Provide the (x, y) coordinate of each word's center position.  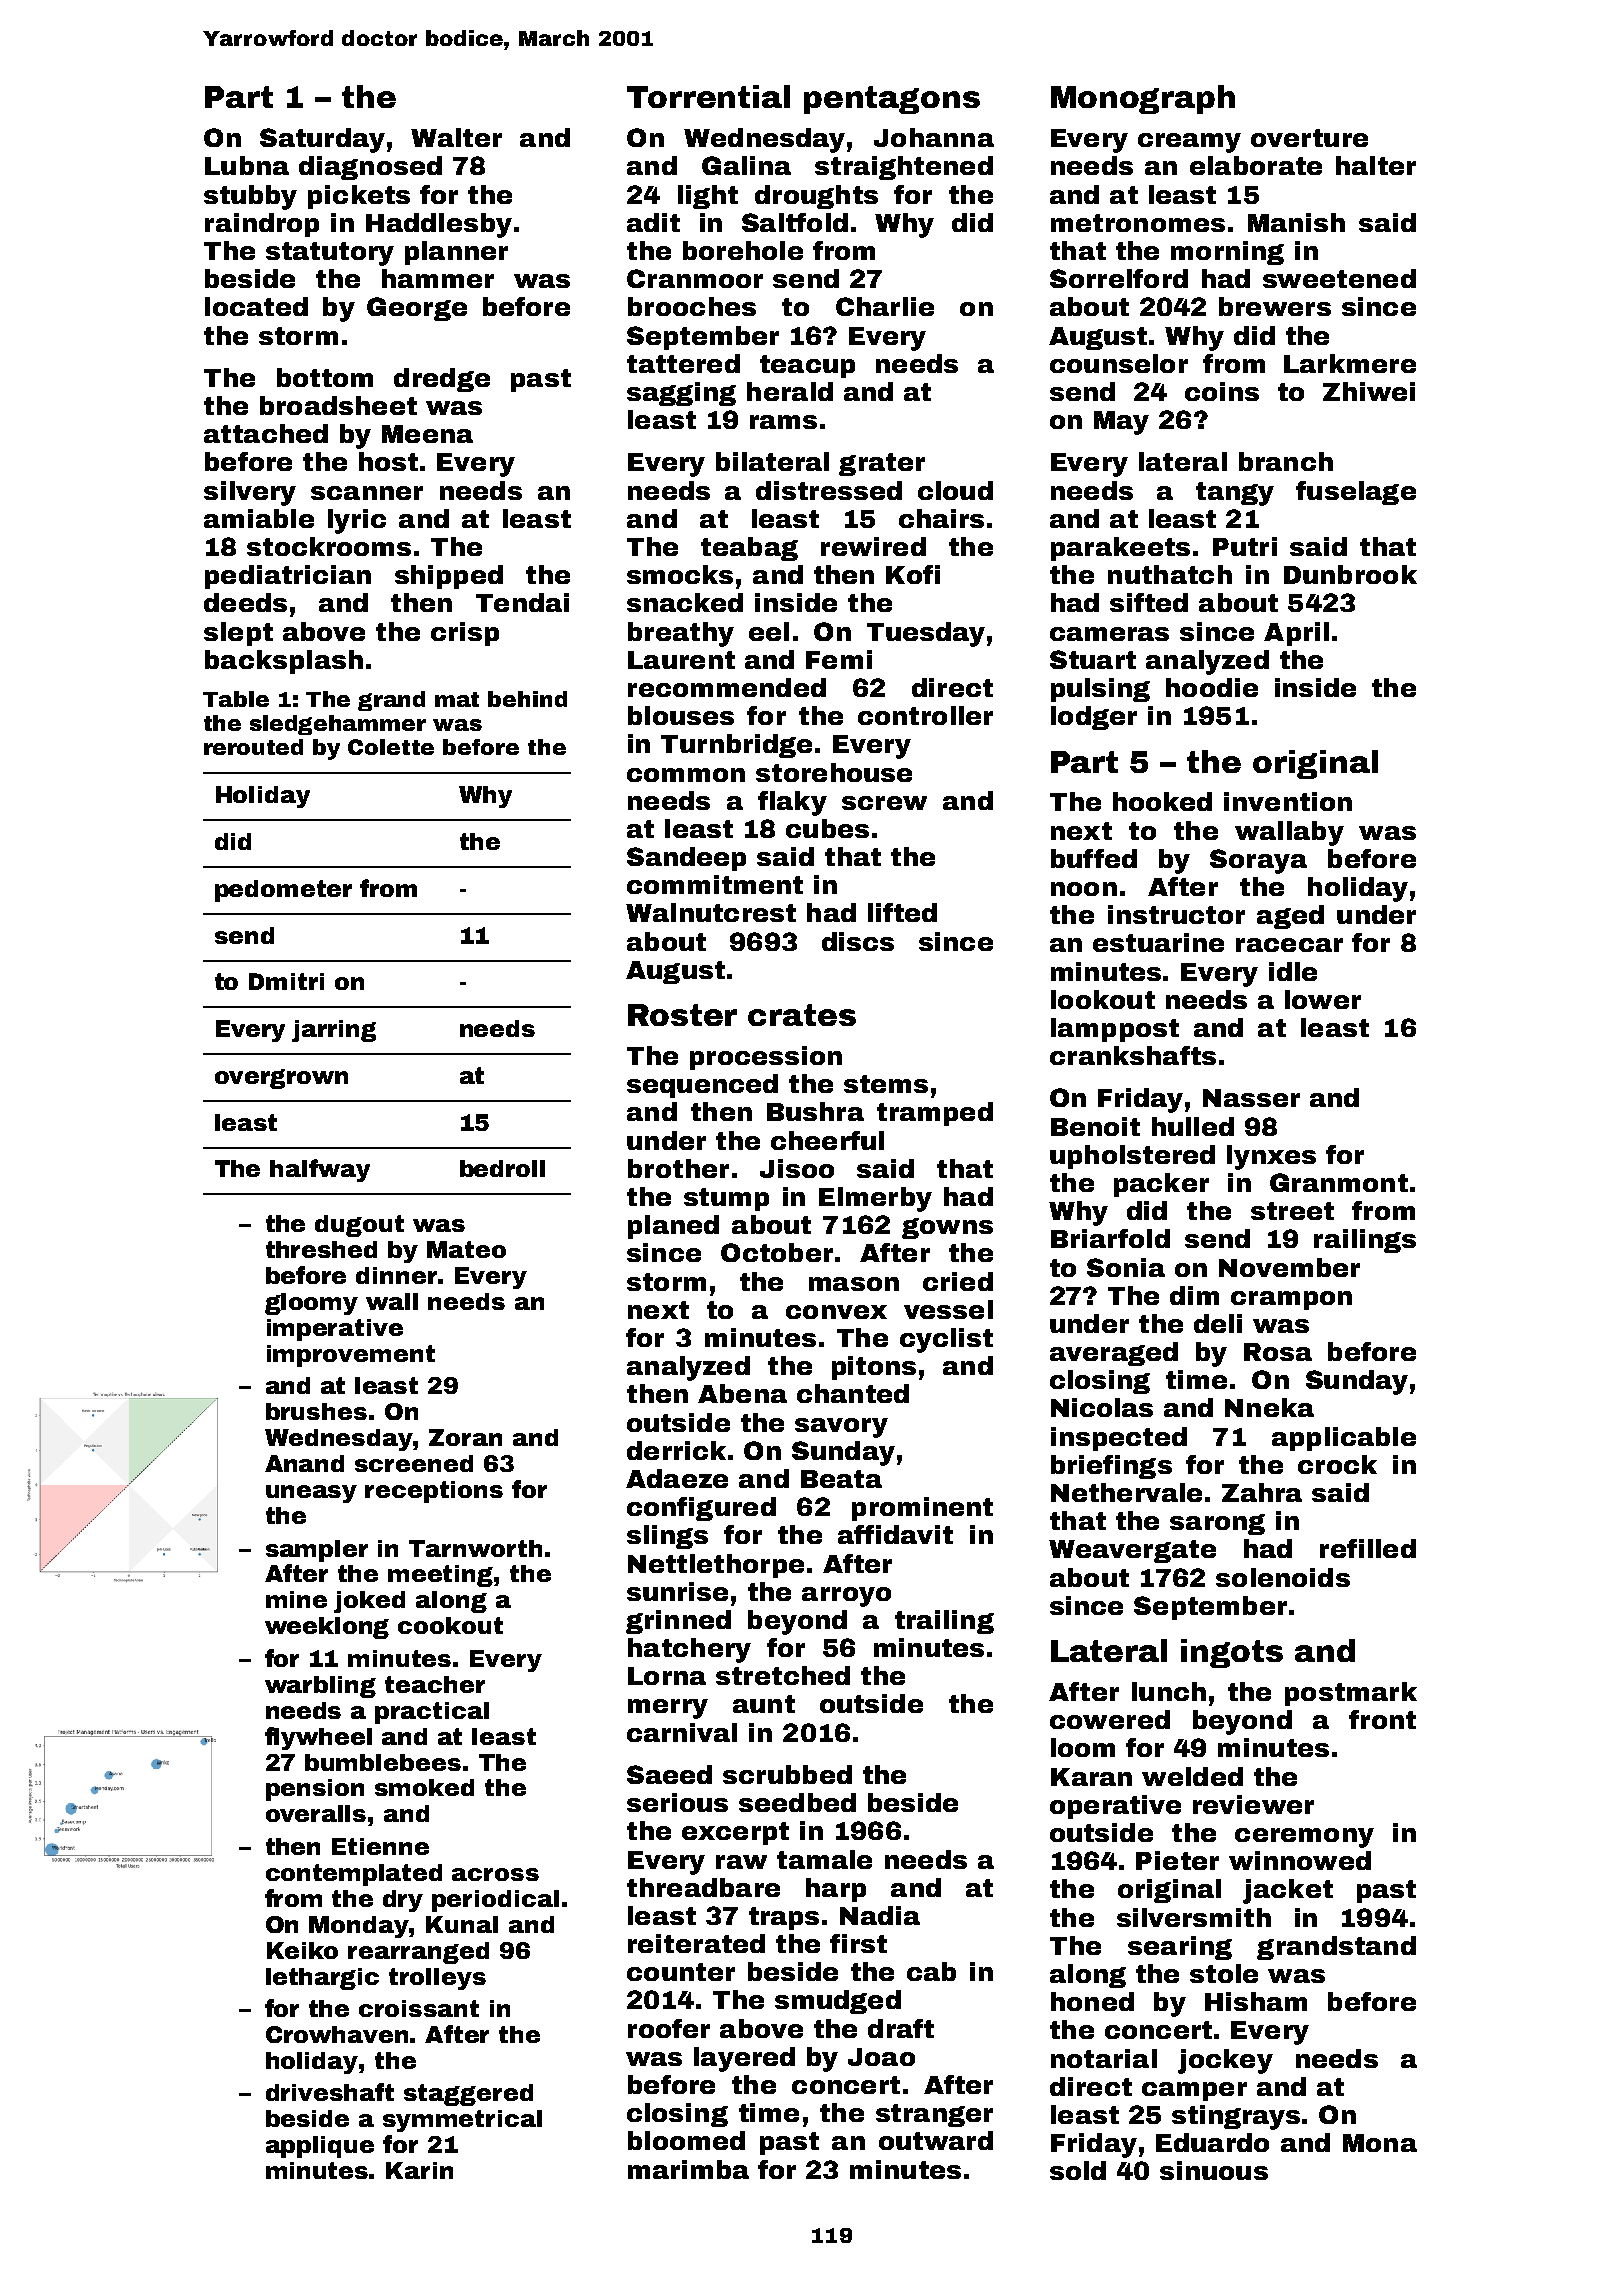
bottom (325, 377)
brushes (316, 1411)
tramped (935, 1114)
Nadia (880, 1915)
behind (527, 699)
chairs (941, 518)
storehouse (834, 772)
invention (1288, 801)
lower (1323, 999)
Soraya (1258, 861)
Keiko (302, 1950)
